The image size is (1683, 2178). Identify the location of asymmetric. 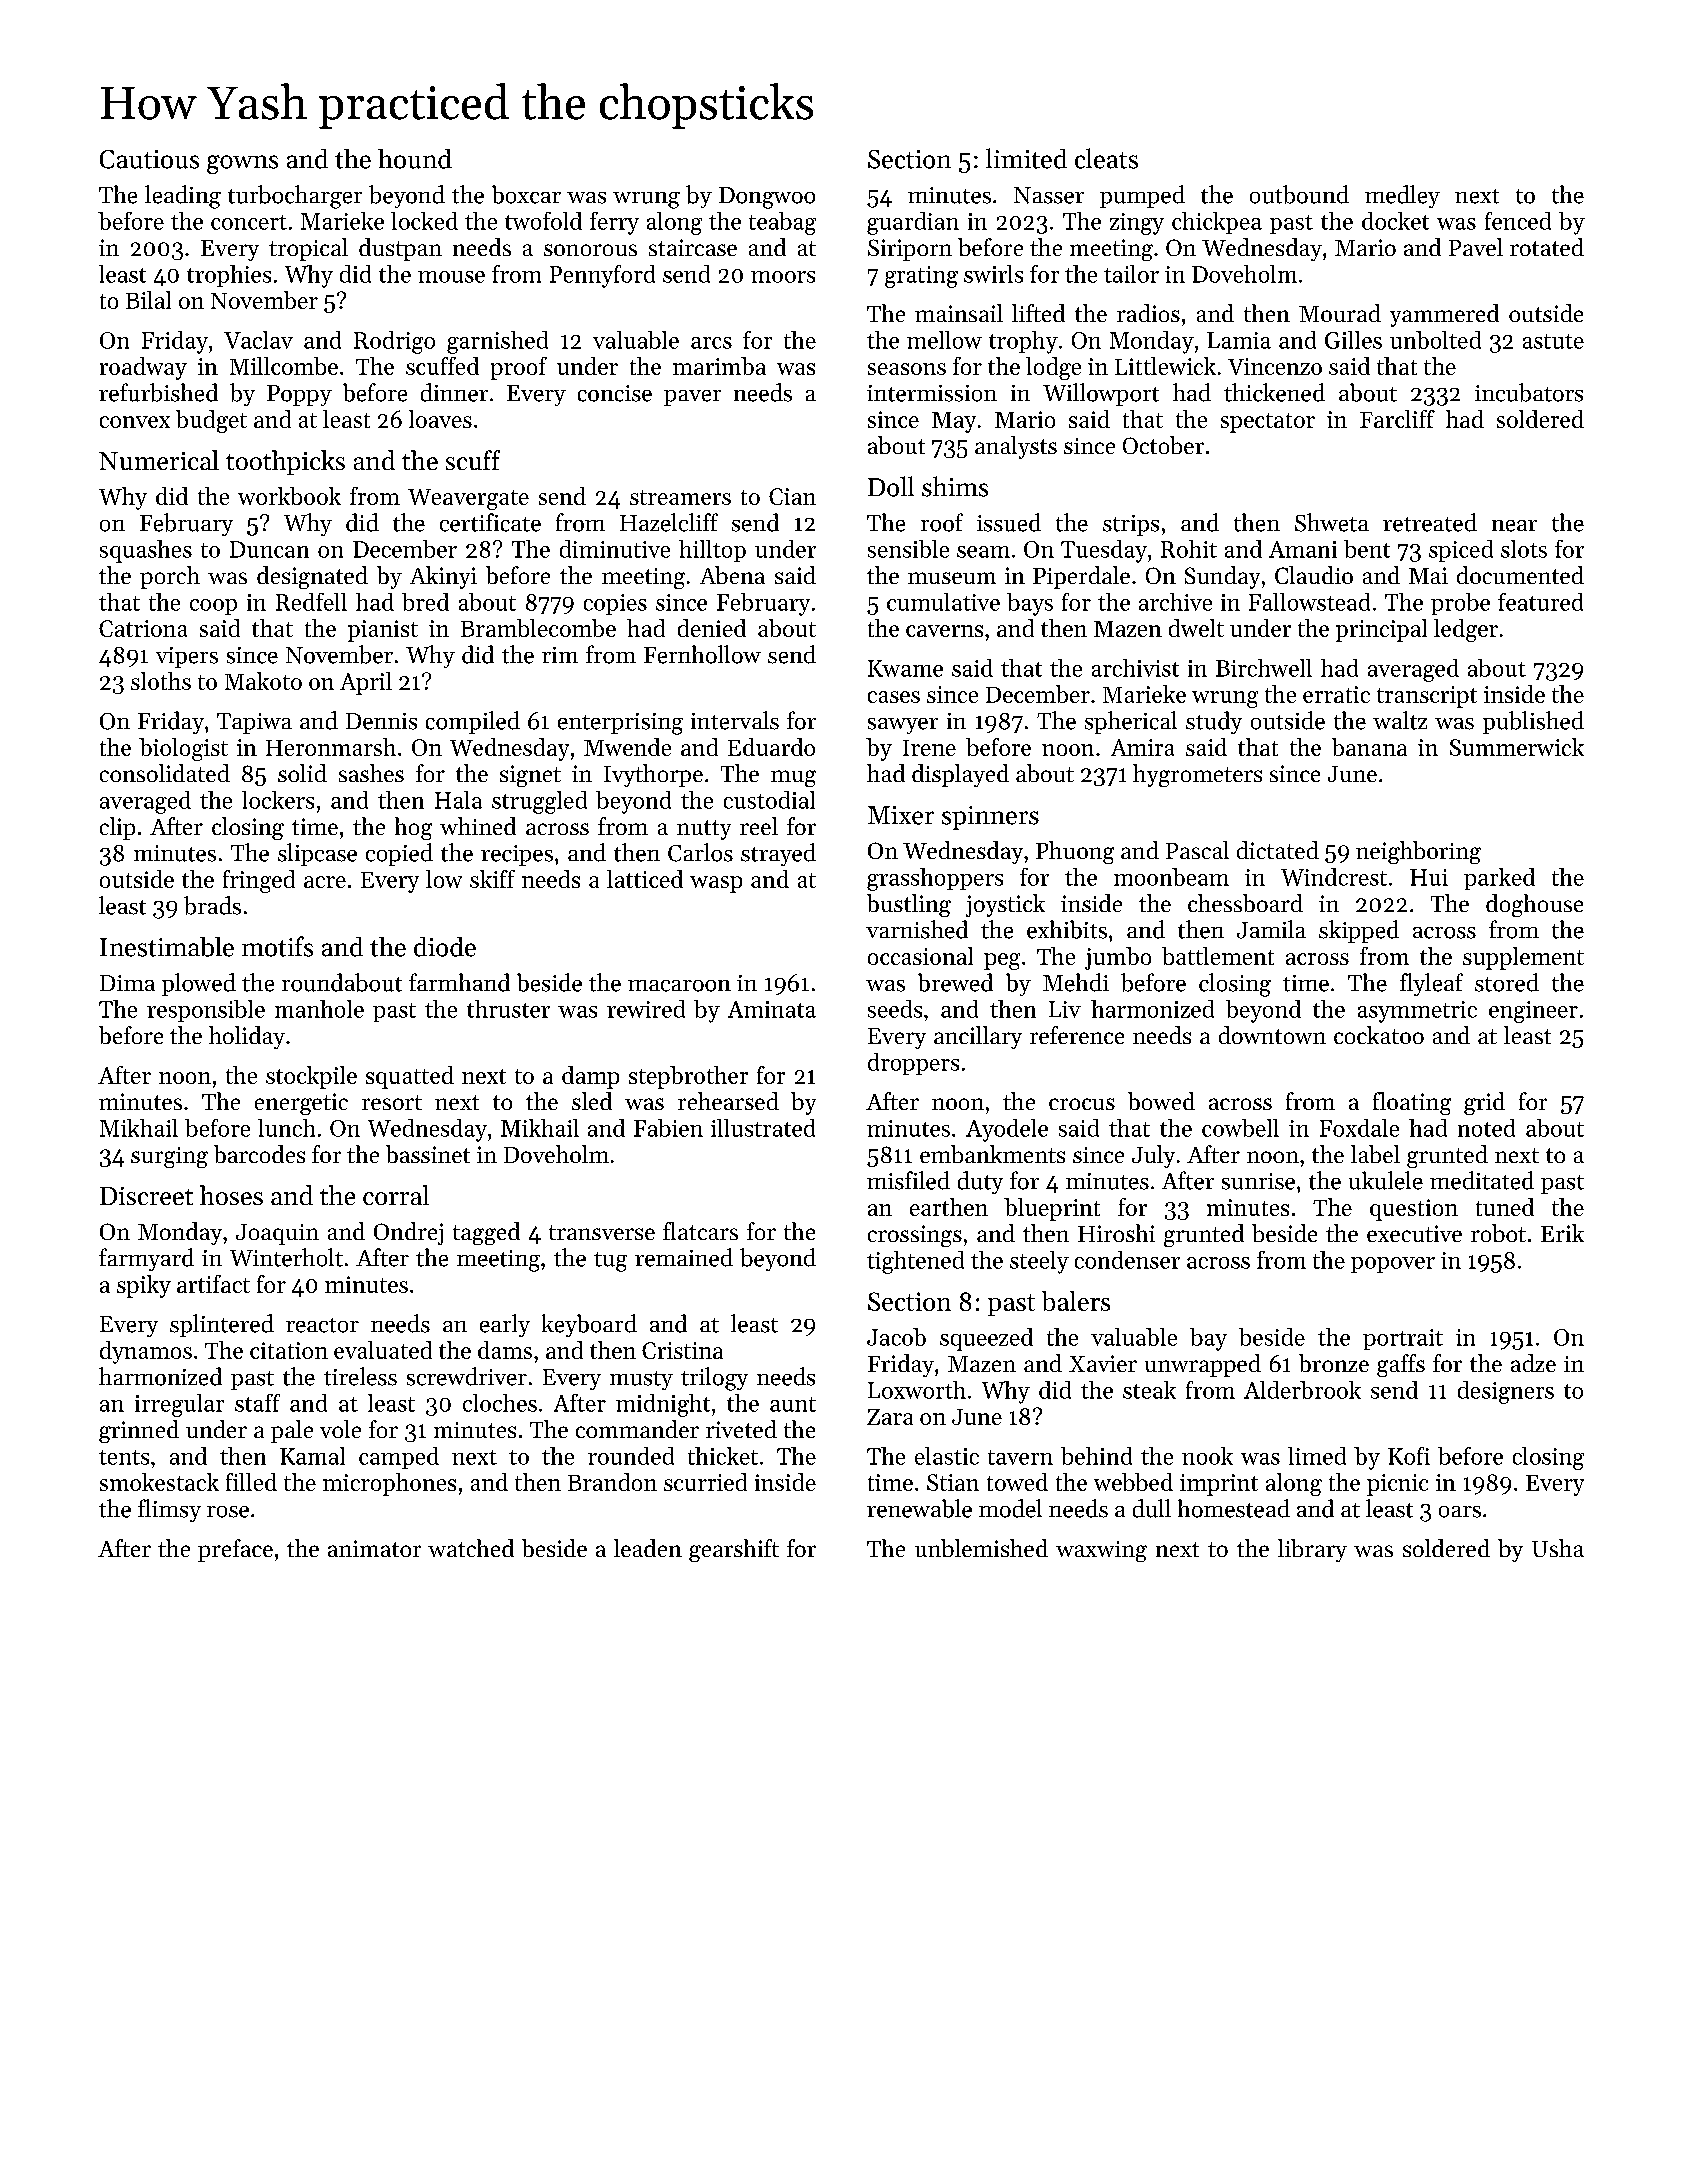
(1417, 1012).
